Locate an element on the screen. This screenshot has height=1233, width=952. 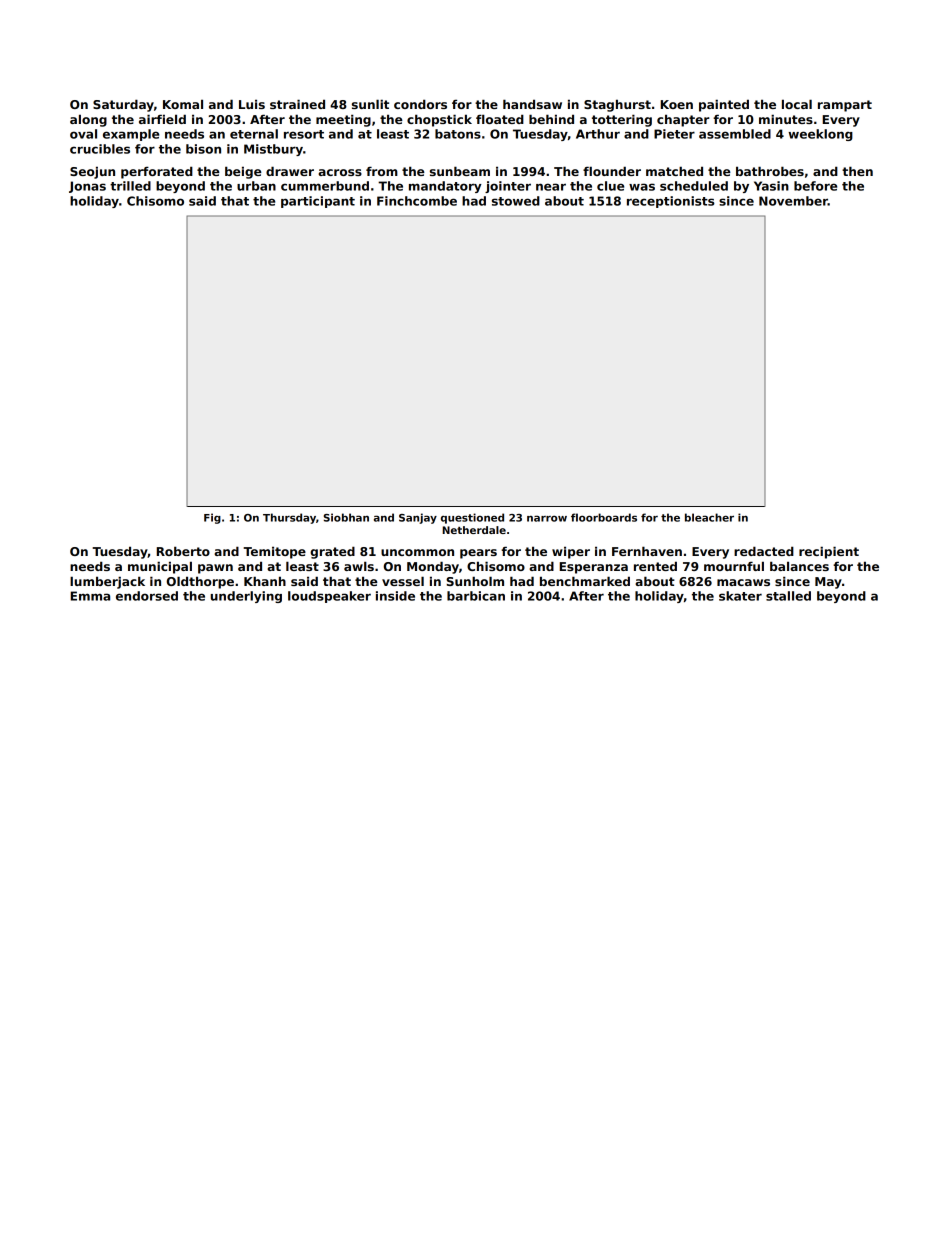
Finchcombe is located at coordinates (417, 201).
